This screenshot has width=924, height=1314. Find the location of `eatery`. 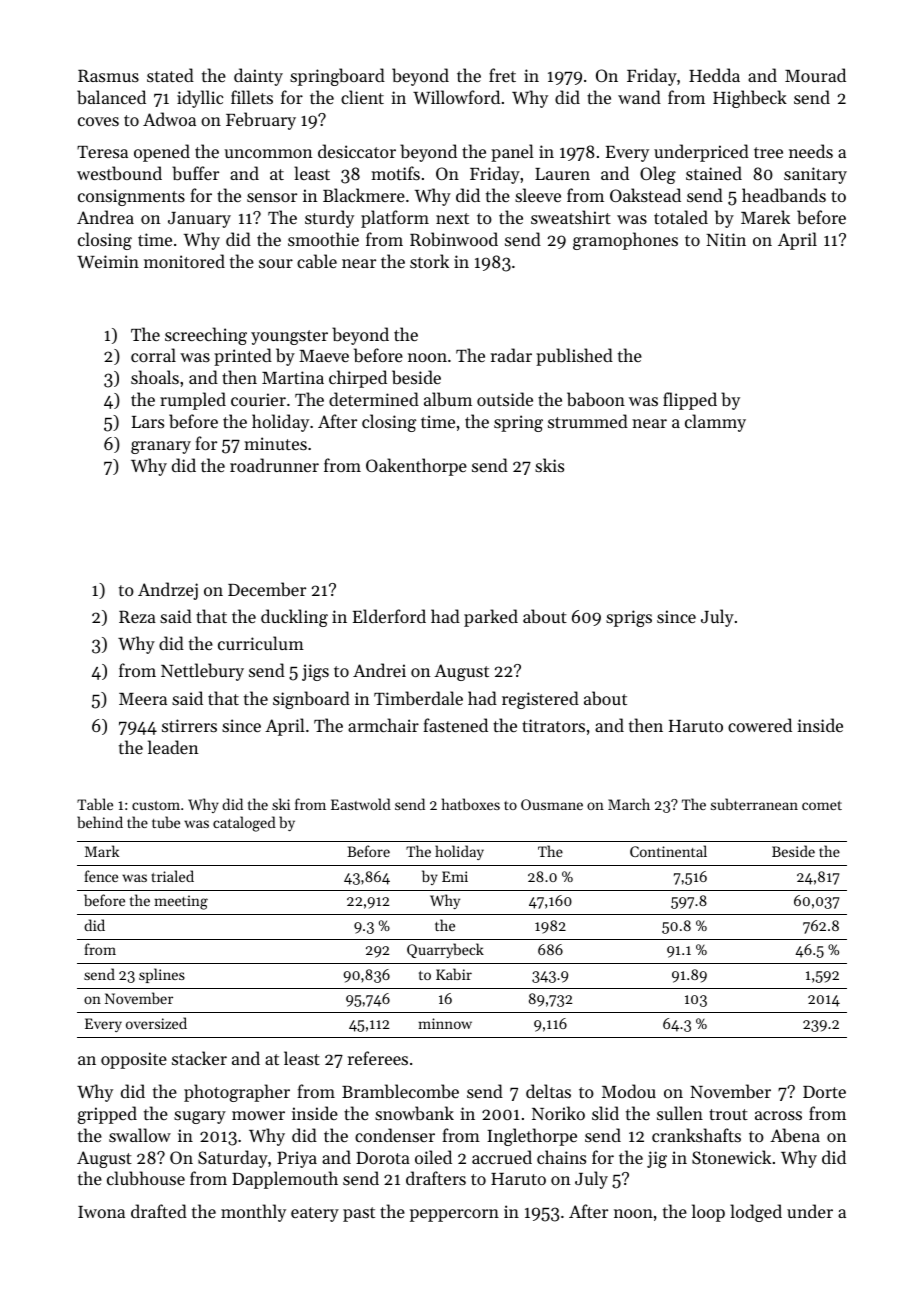

eatery is located at coordinates (315, 1214).
